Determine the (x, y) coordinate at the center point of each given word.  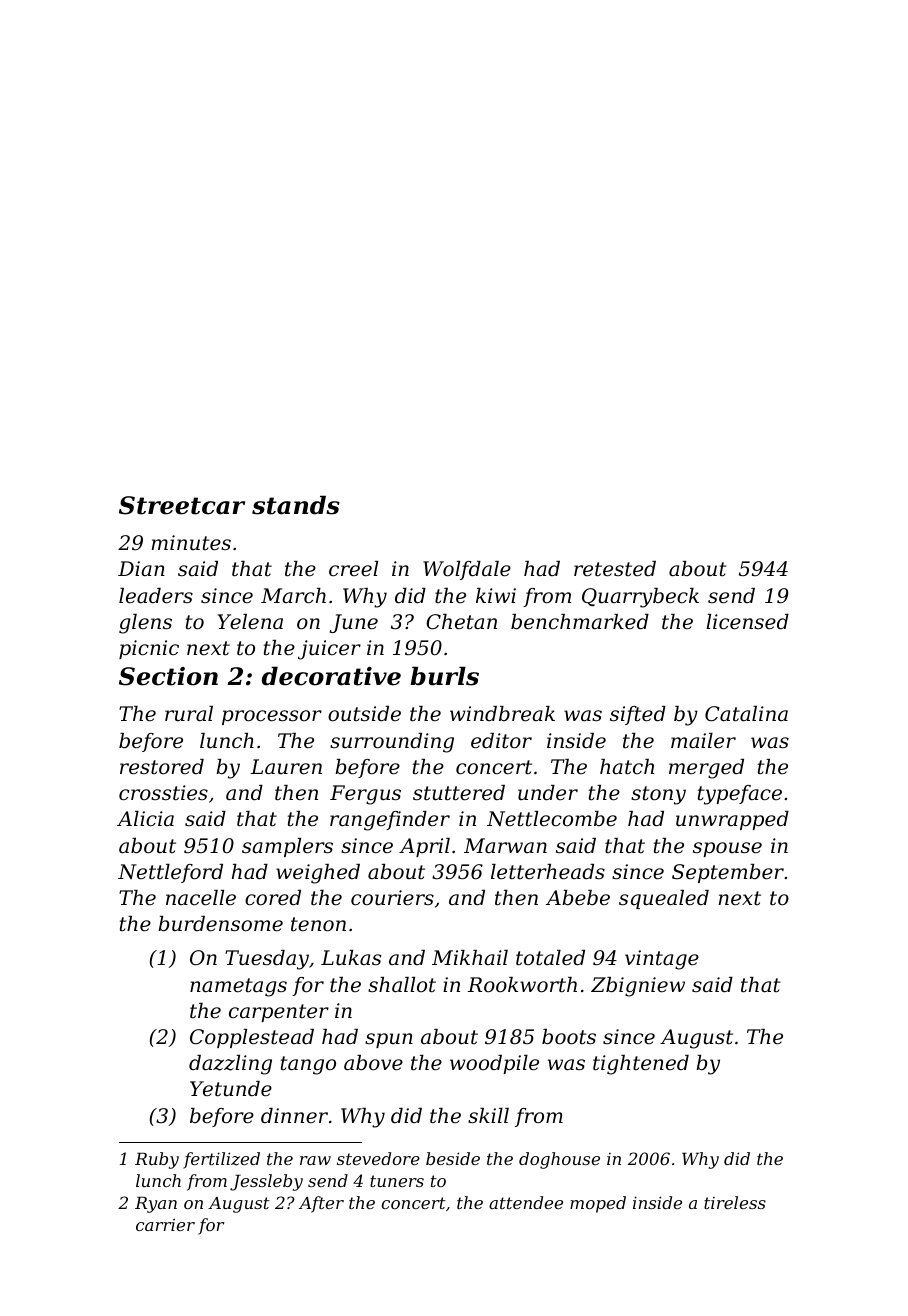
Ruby (157, 1160)
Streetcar (182, 505)
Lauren (286, 767)
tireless (735, 1202)
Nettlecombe (552, 819)
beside (453, 1158)
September (728, 873)
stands (296, 505)
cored (273, 898)
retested (615, 569)
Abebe (578, 898)
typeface (740, 795)
